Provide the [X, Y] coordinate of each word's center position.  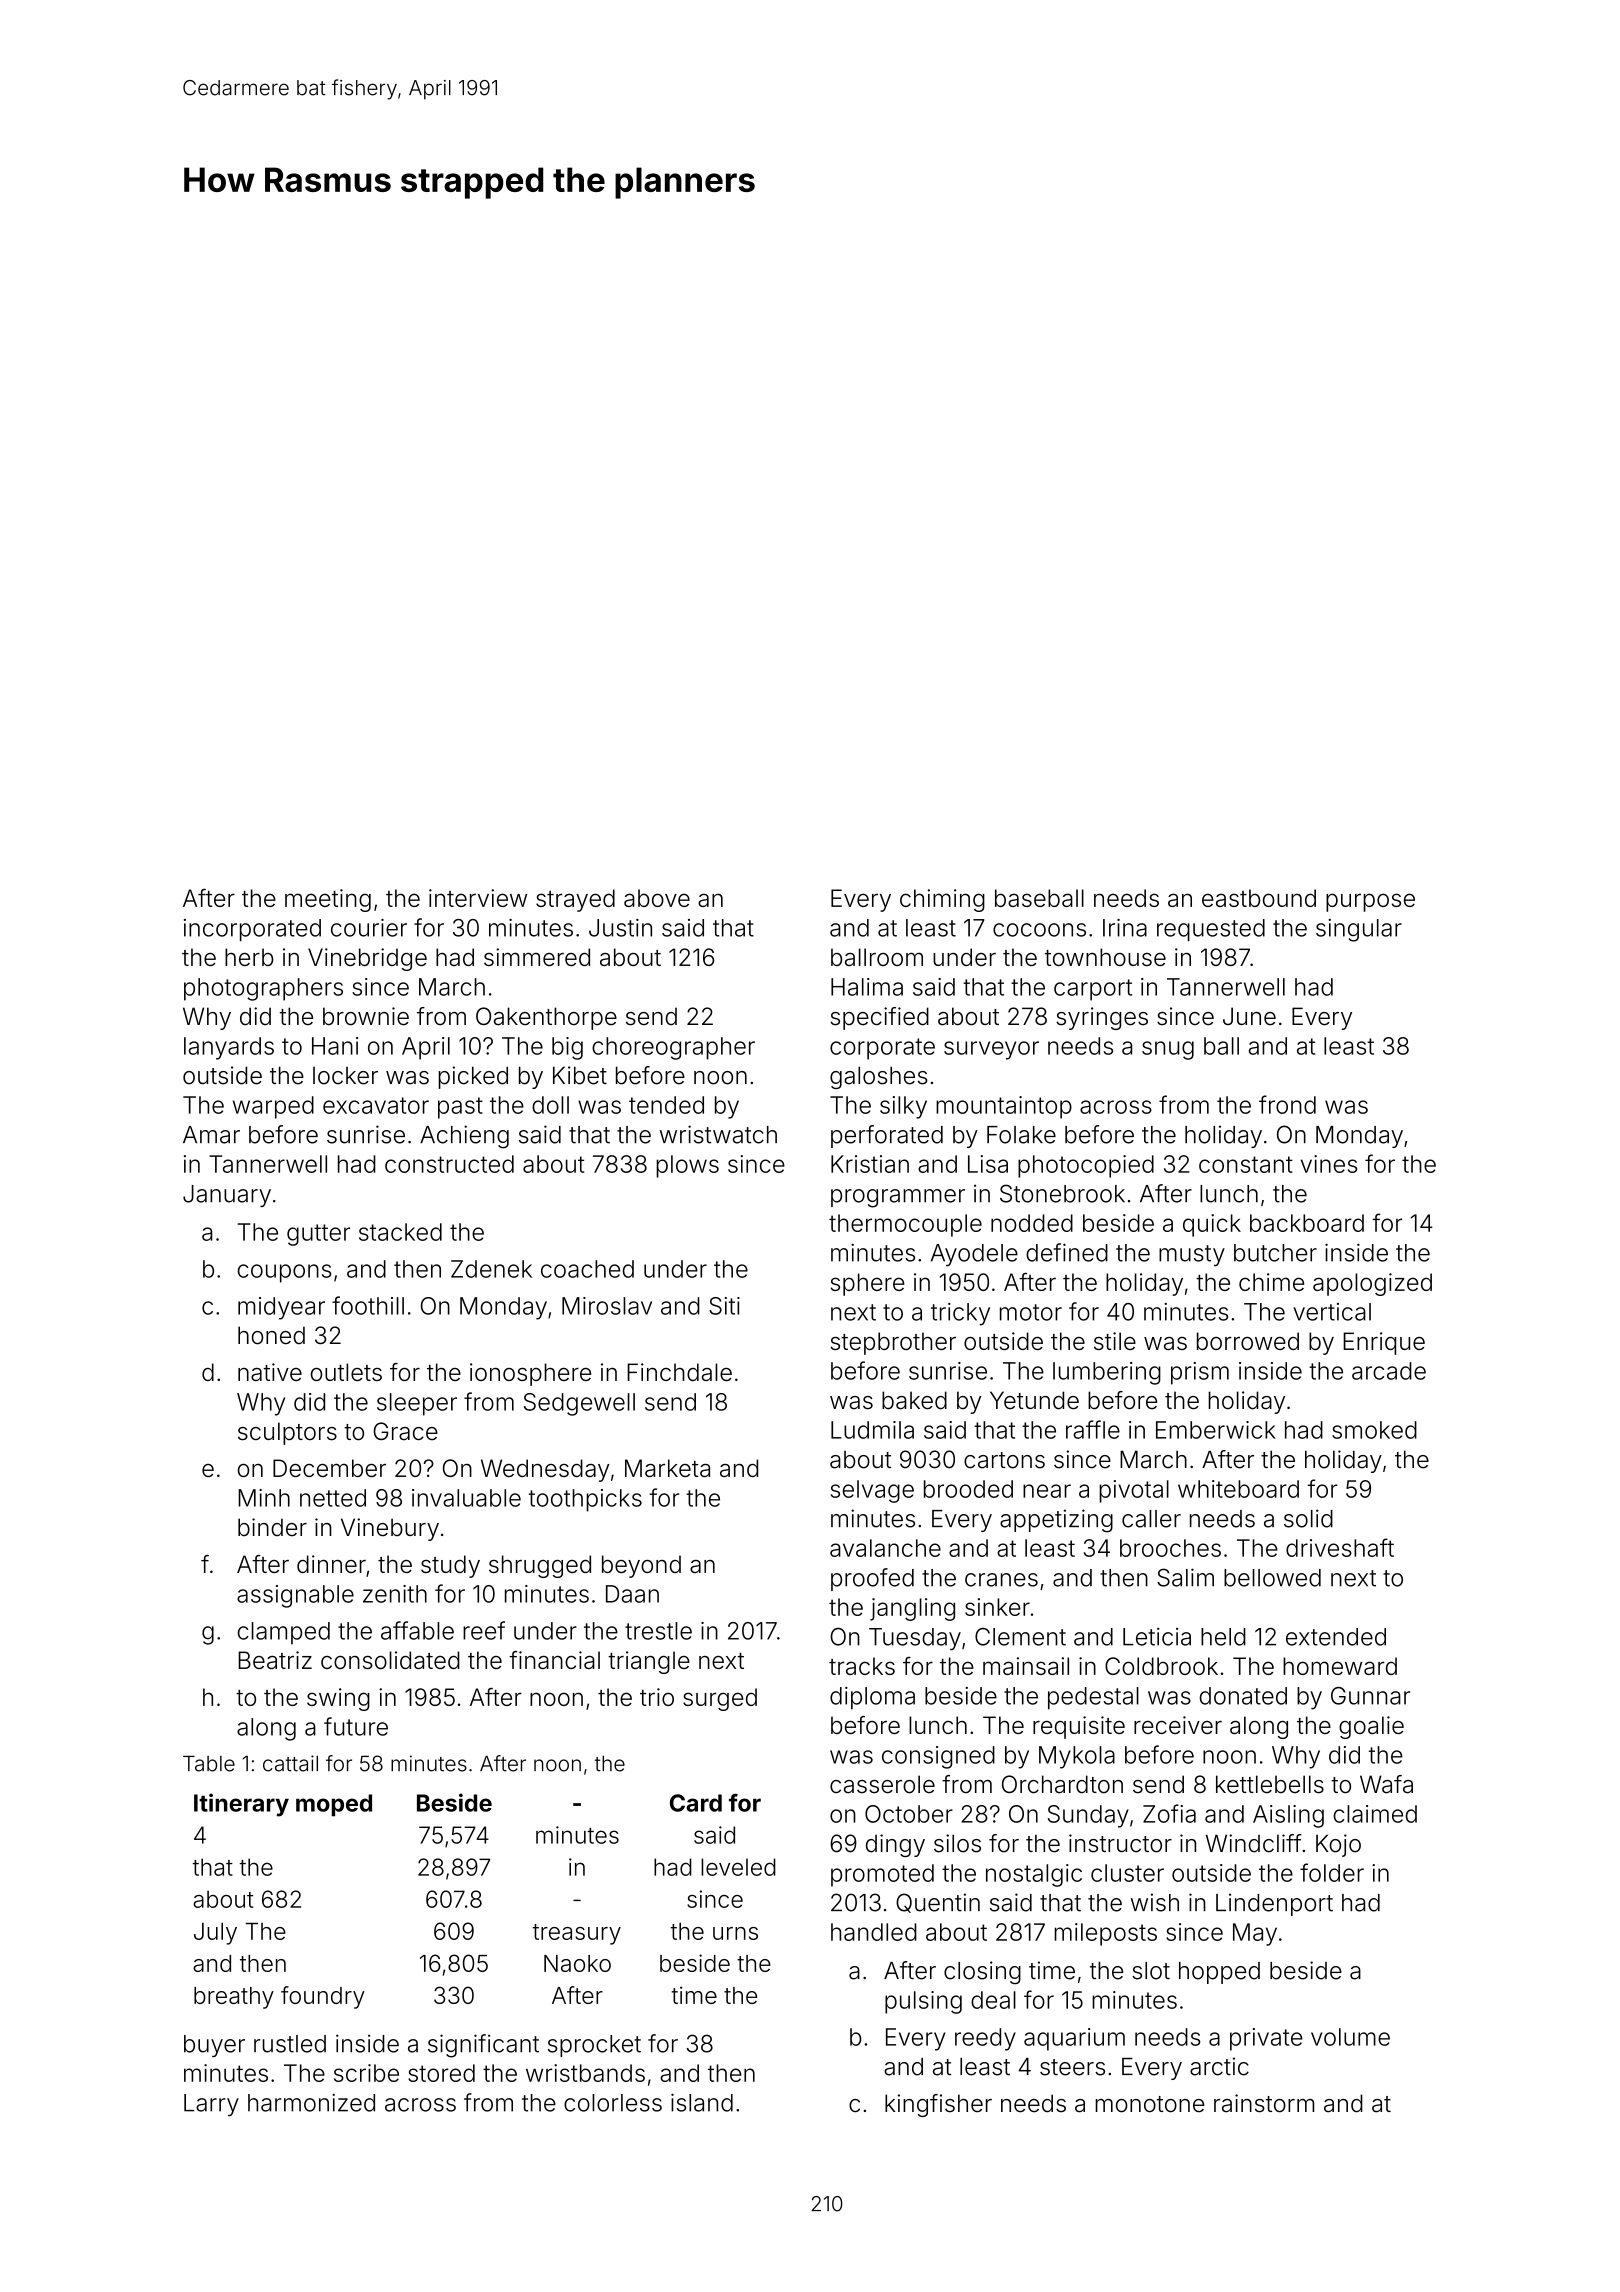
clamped [284, 1633]
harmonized [311, 2102]
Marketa [667, 1468]
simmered [537, 957]
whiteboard [1238, 1489]
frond [1287, 1104]
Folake [1021, 1135]
